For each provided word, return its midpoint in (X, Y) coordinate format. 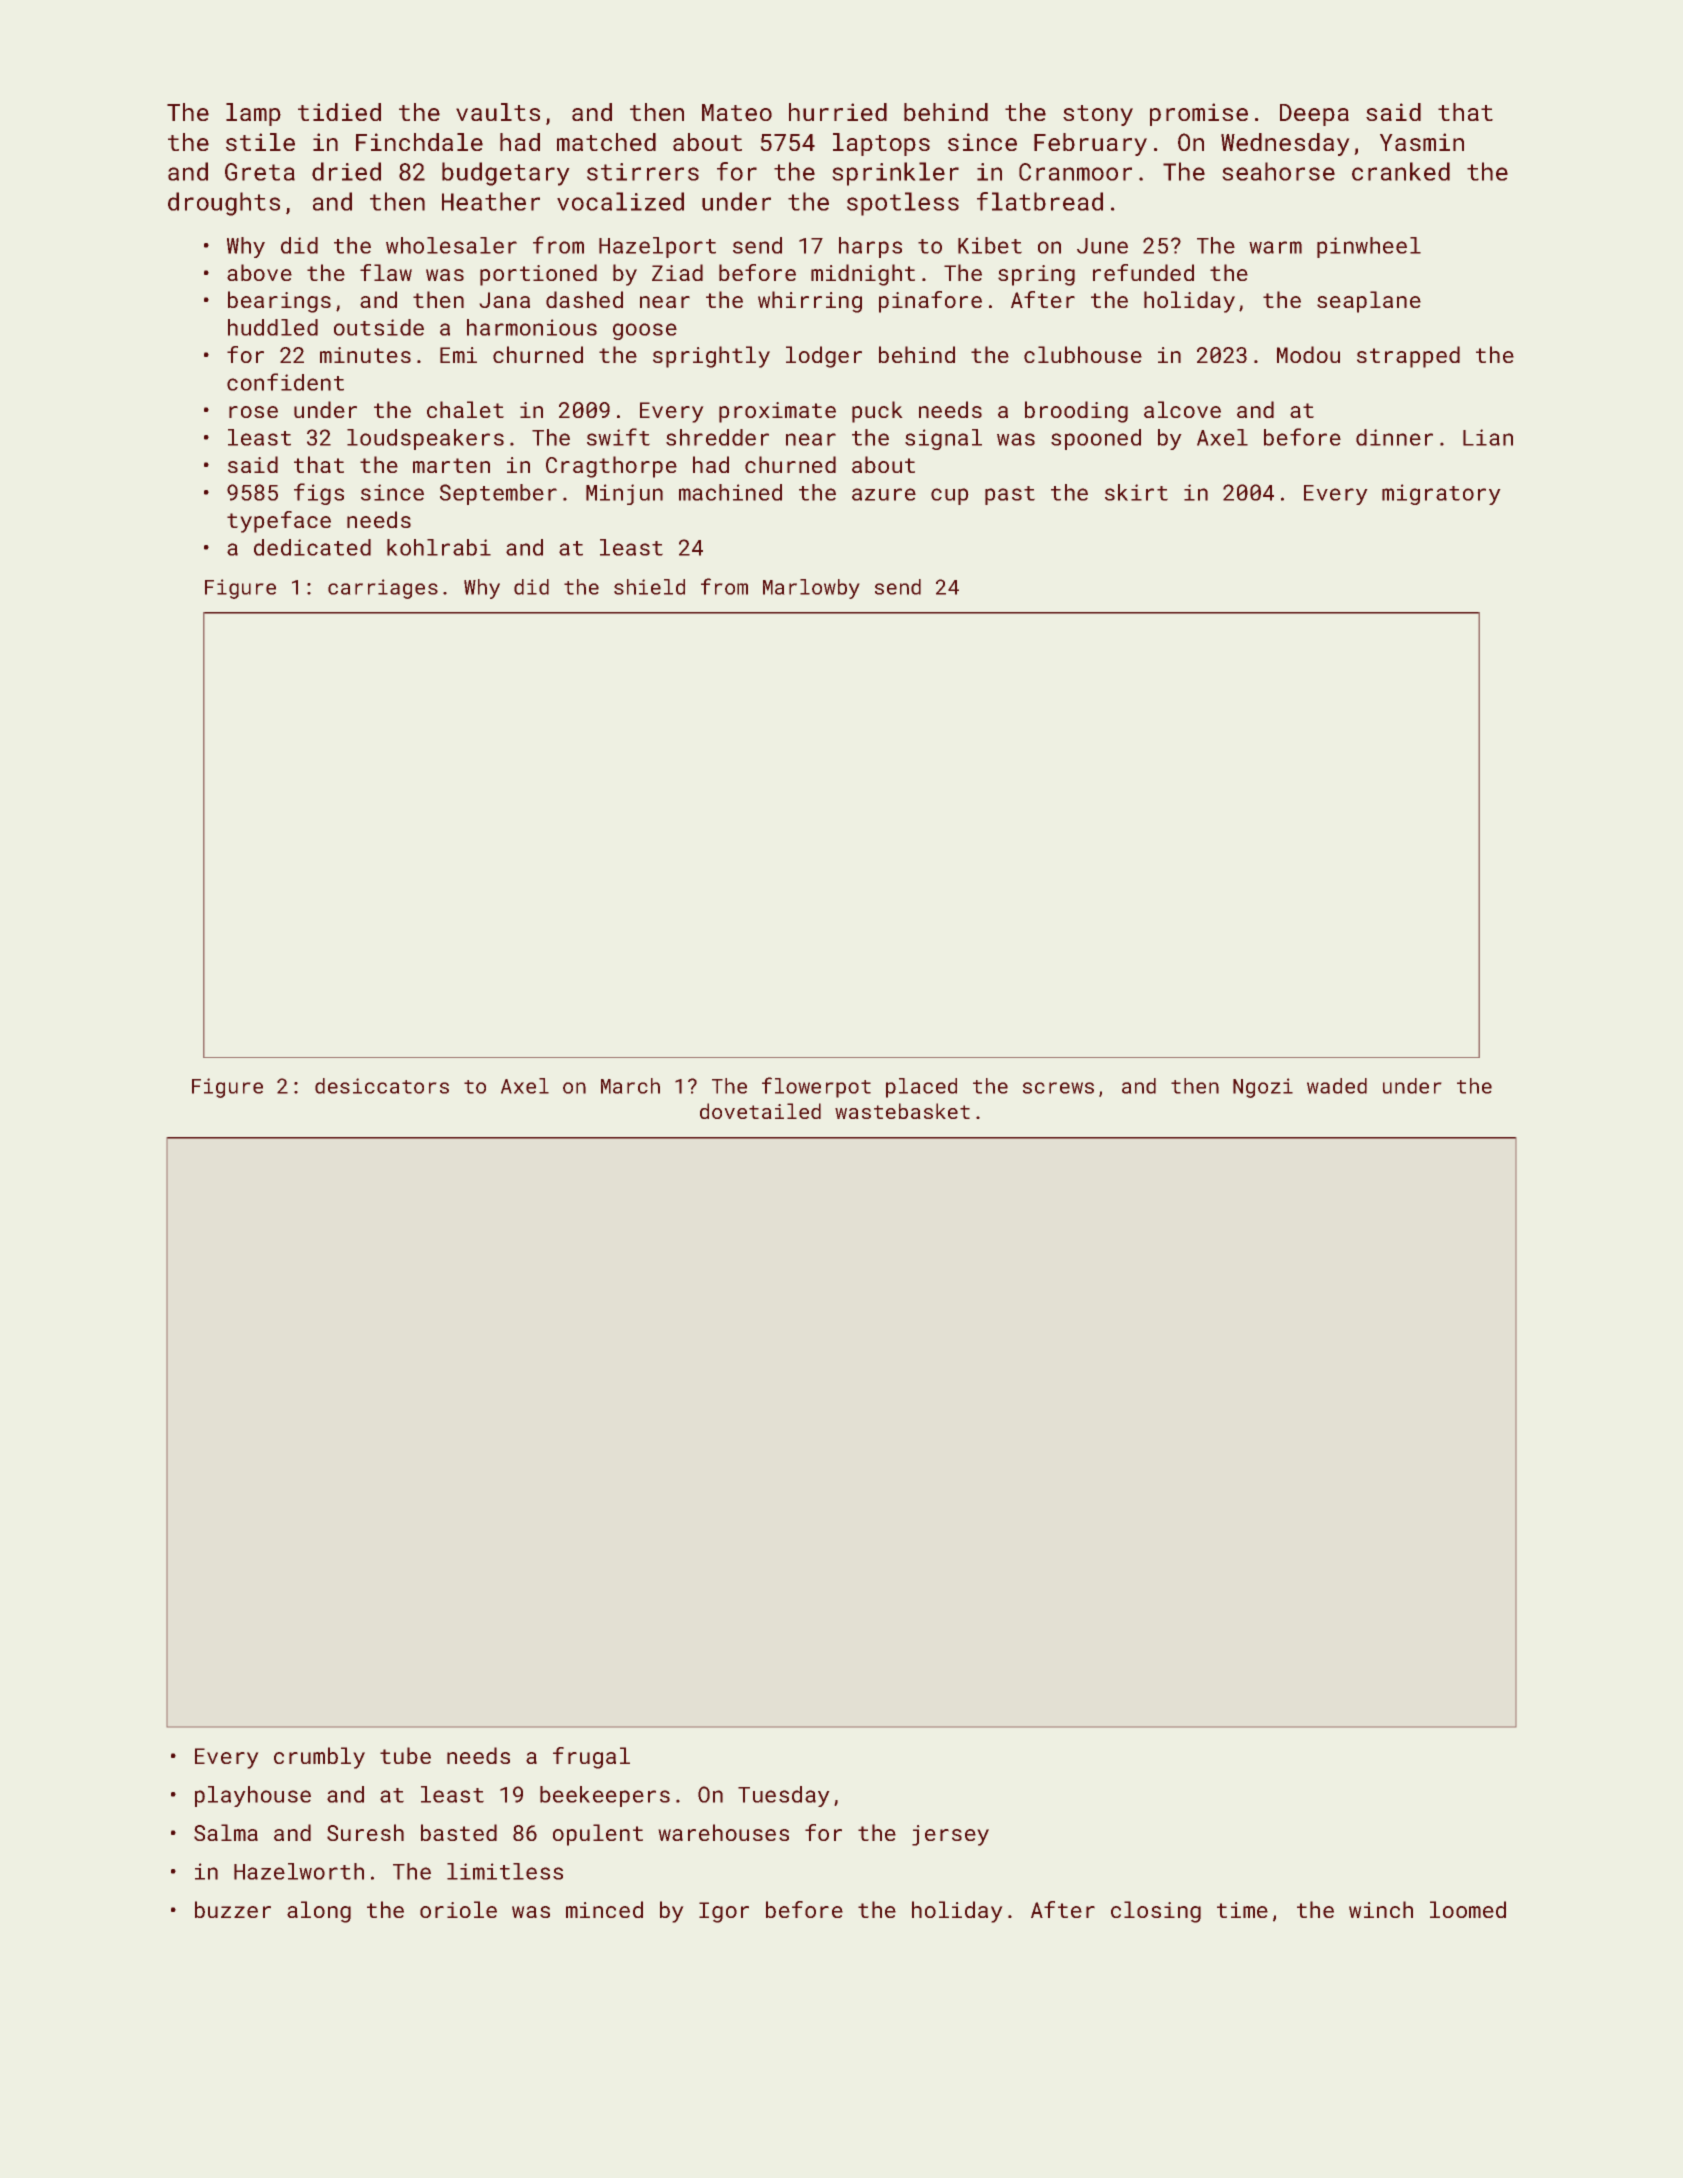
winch (1381, 1909)
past (1010, 495)
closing (1156, 1912)
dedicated (312, 547)
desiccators (382, 1086)
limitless (505, 1871)
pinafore (930, 302)
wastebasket (902, 1111)
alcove (1182, 409)
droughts (224, 204)
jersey (950, 1835)
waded (1337, 1086)
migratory (1441, 494)
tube (405, 1755)
